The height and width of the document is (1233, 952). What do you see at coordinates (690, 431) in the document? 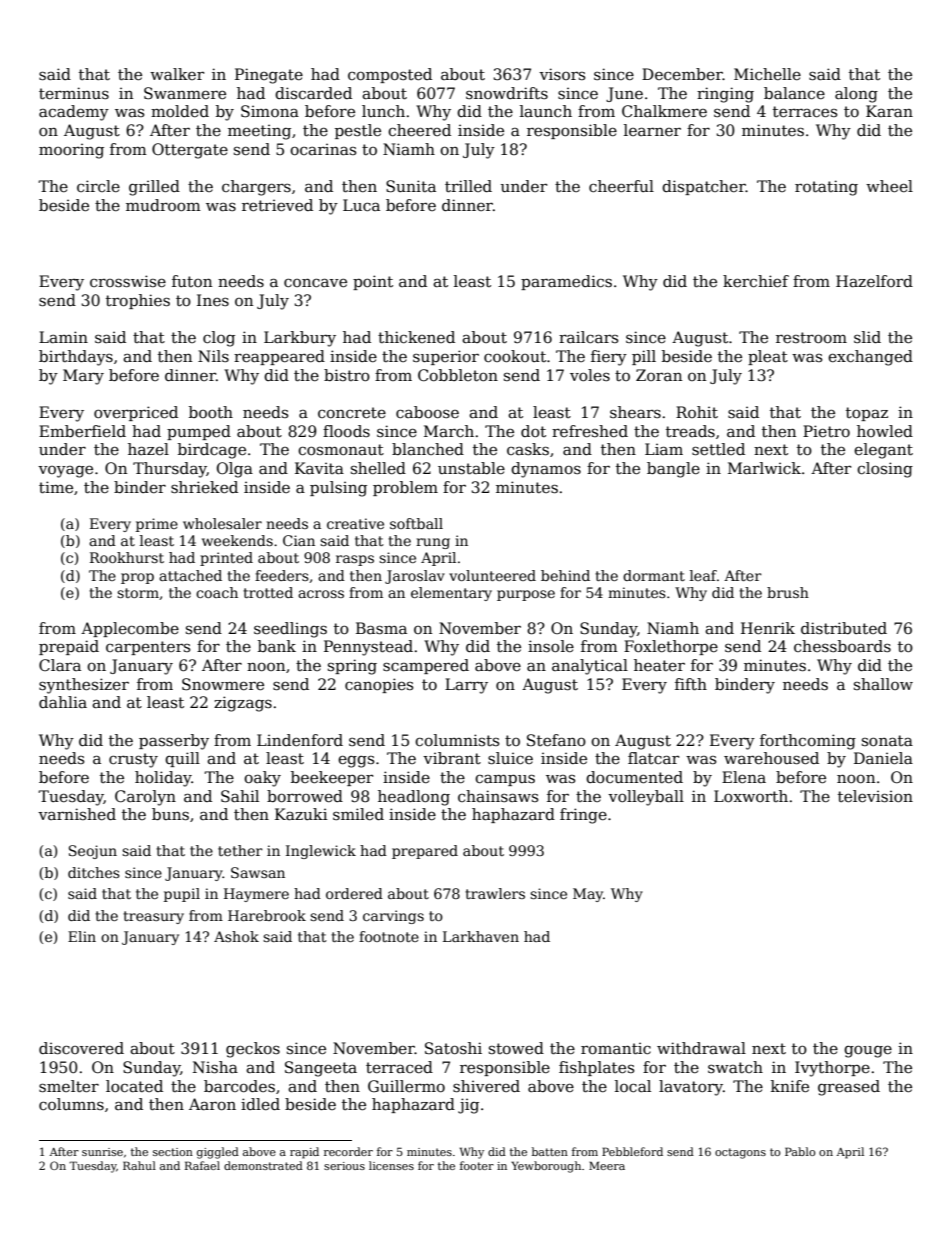
I see `treads` at bounding box center [690, 431].
